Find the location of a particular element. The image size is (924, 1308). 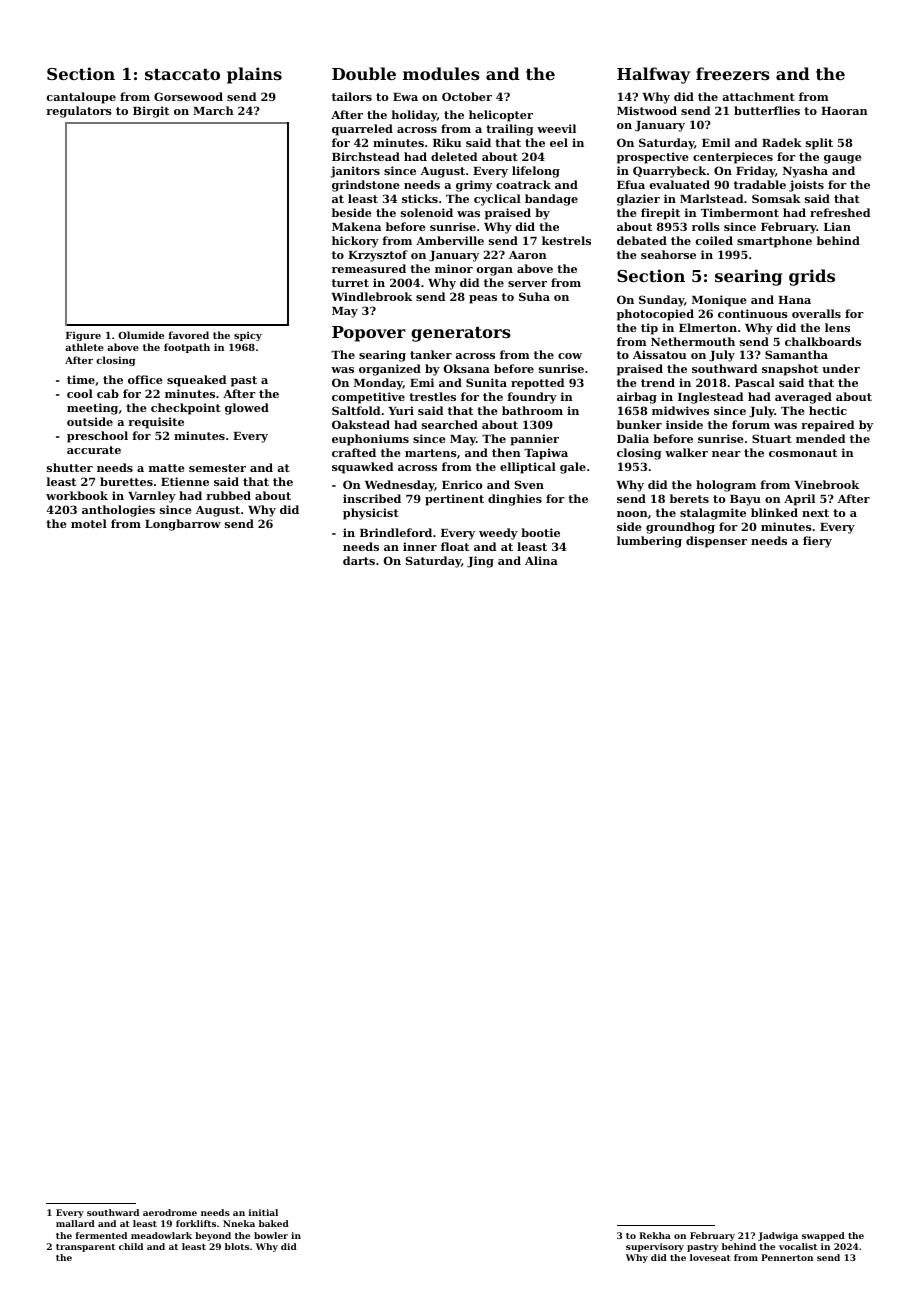

Halfway is located at coordinates (653, 75).
